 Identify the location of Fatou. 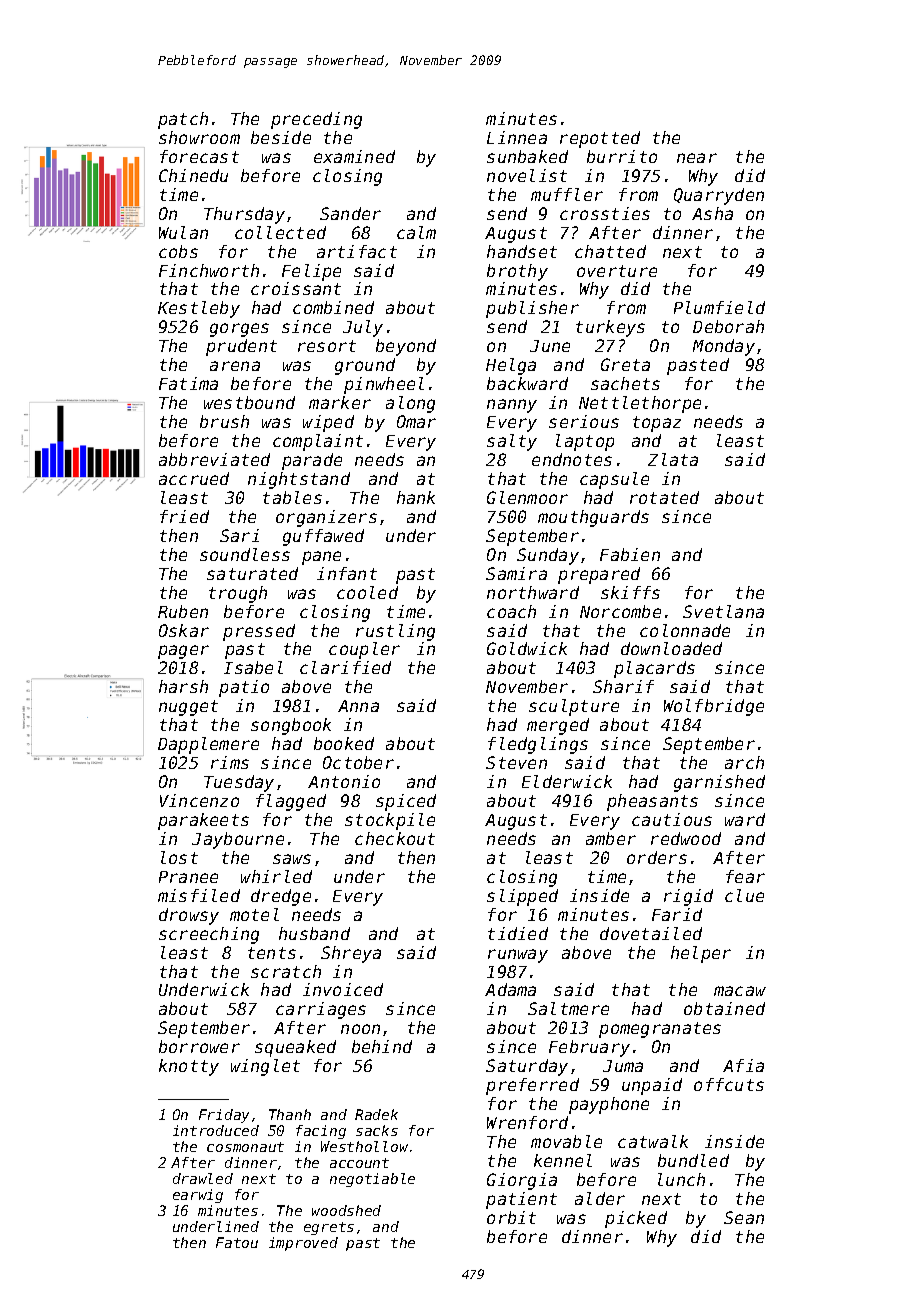
(237, 1242).
